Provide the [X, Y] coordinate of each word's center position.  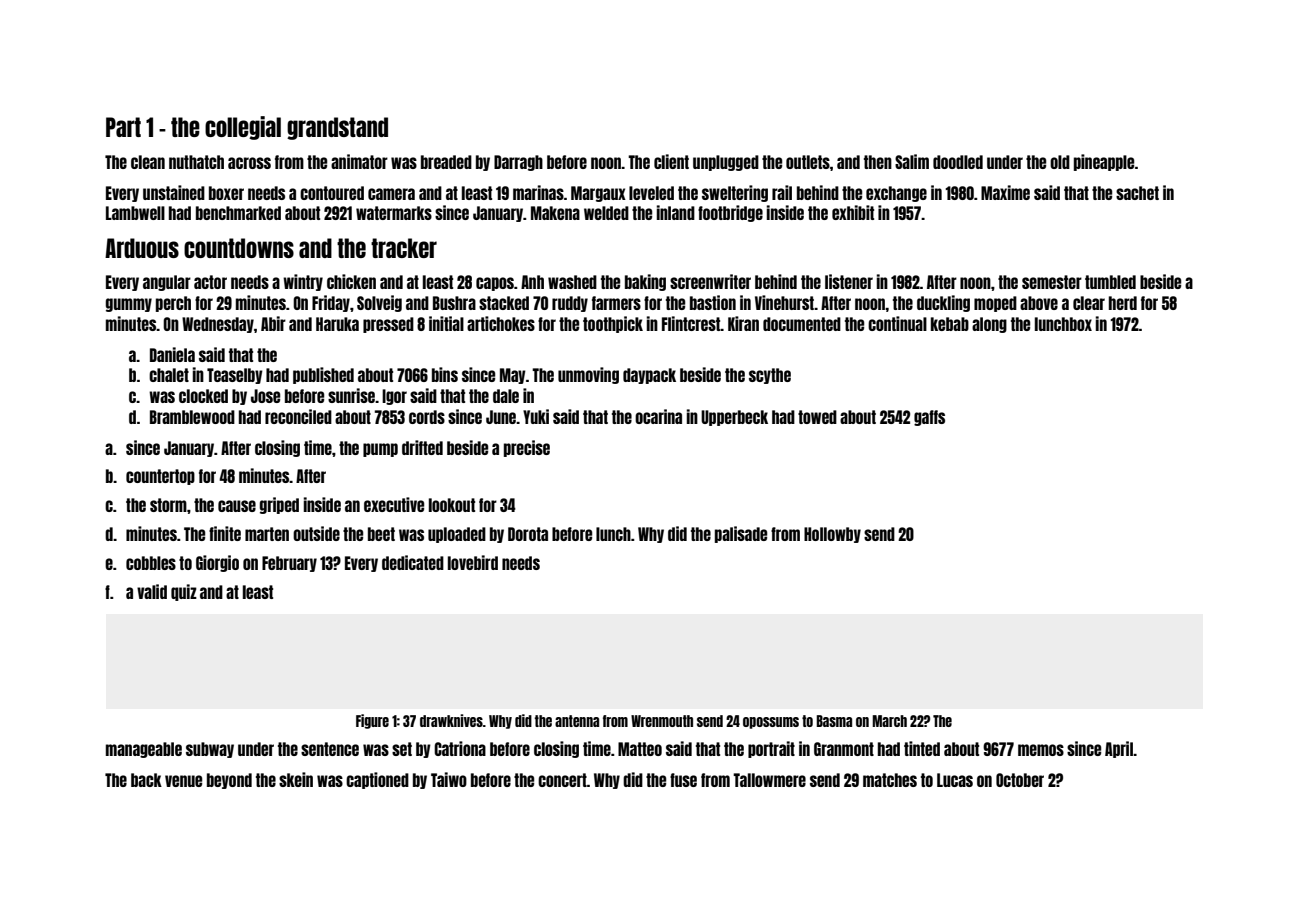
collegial [243, 128]
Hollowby [832, 535]
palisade [741, 534]
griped [279, 505]
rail [782, 192]
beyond [229, 781]
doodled [958, 162]
